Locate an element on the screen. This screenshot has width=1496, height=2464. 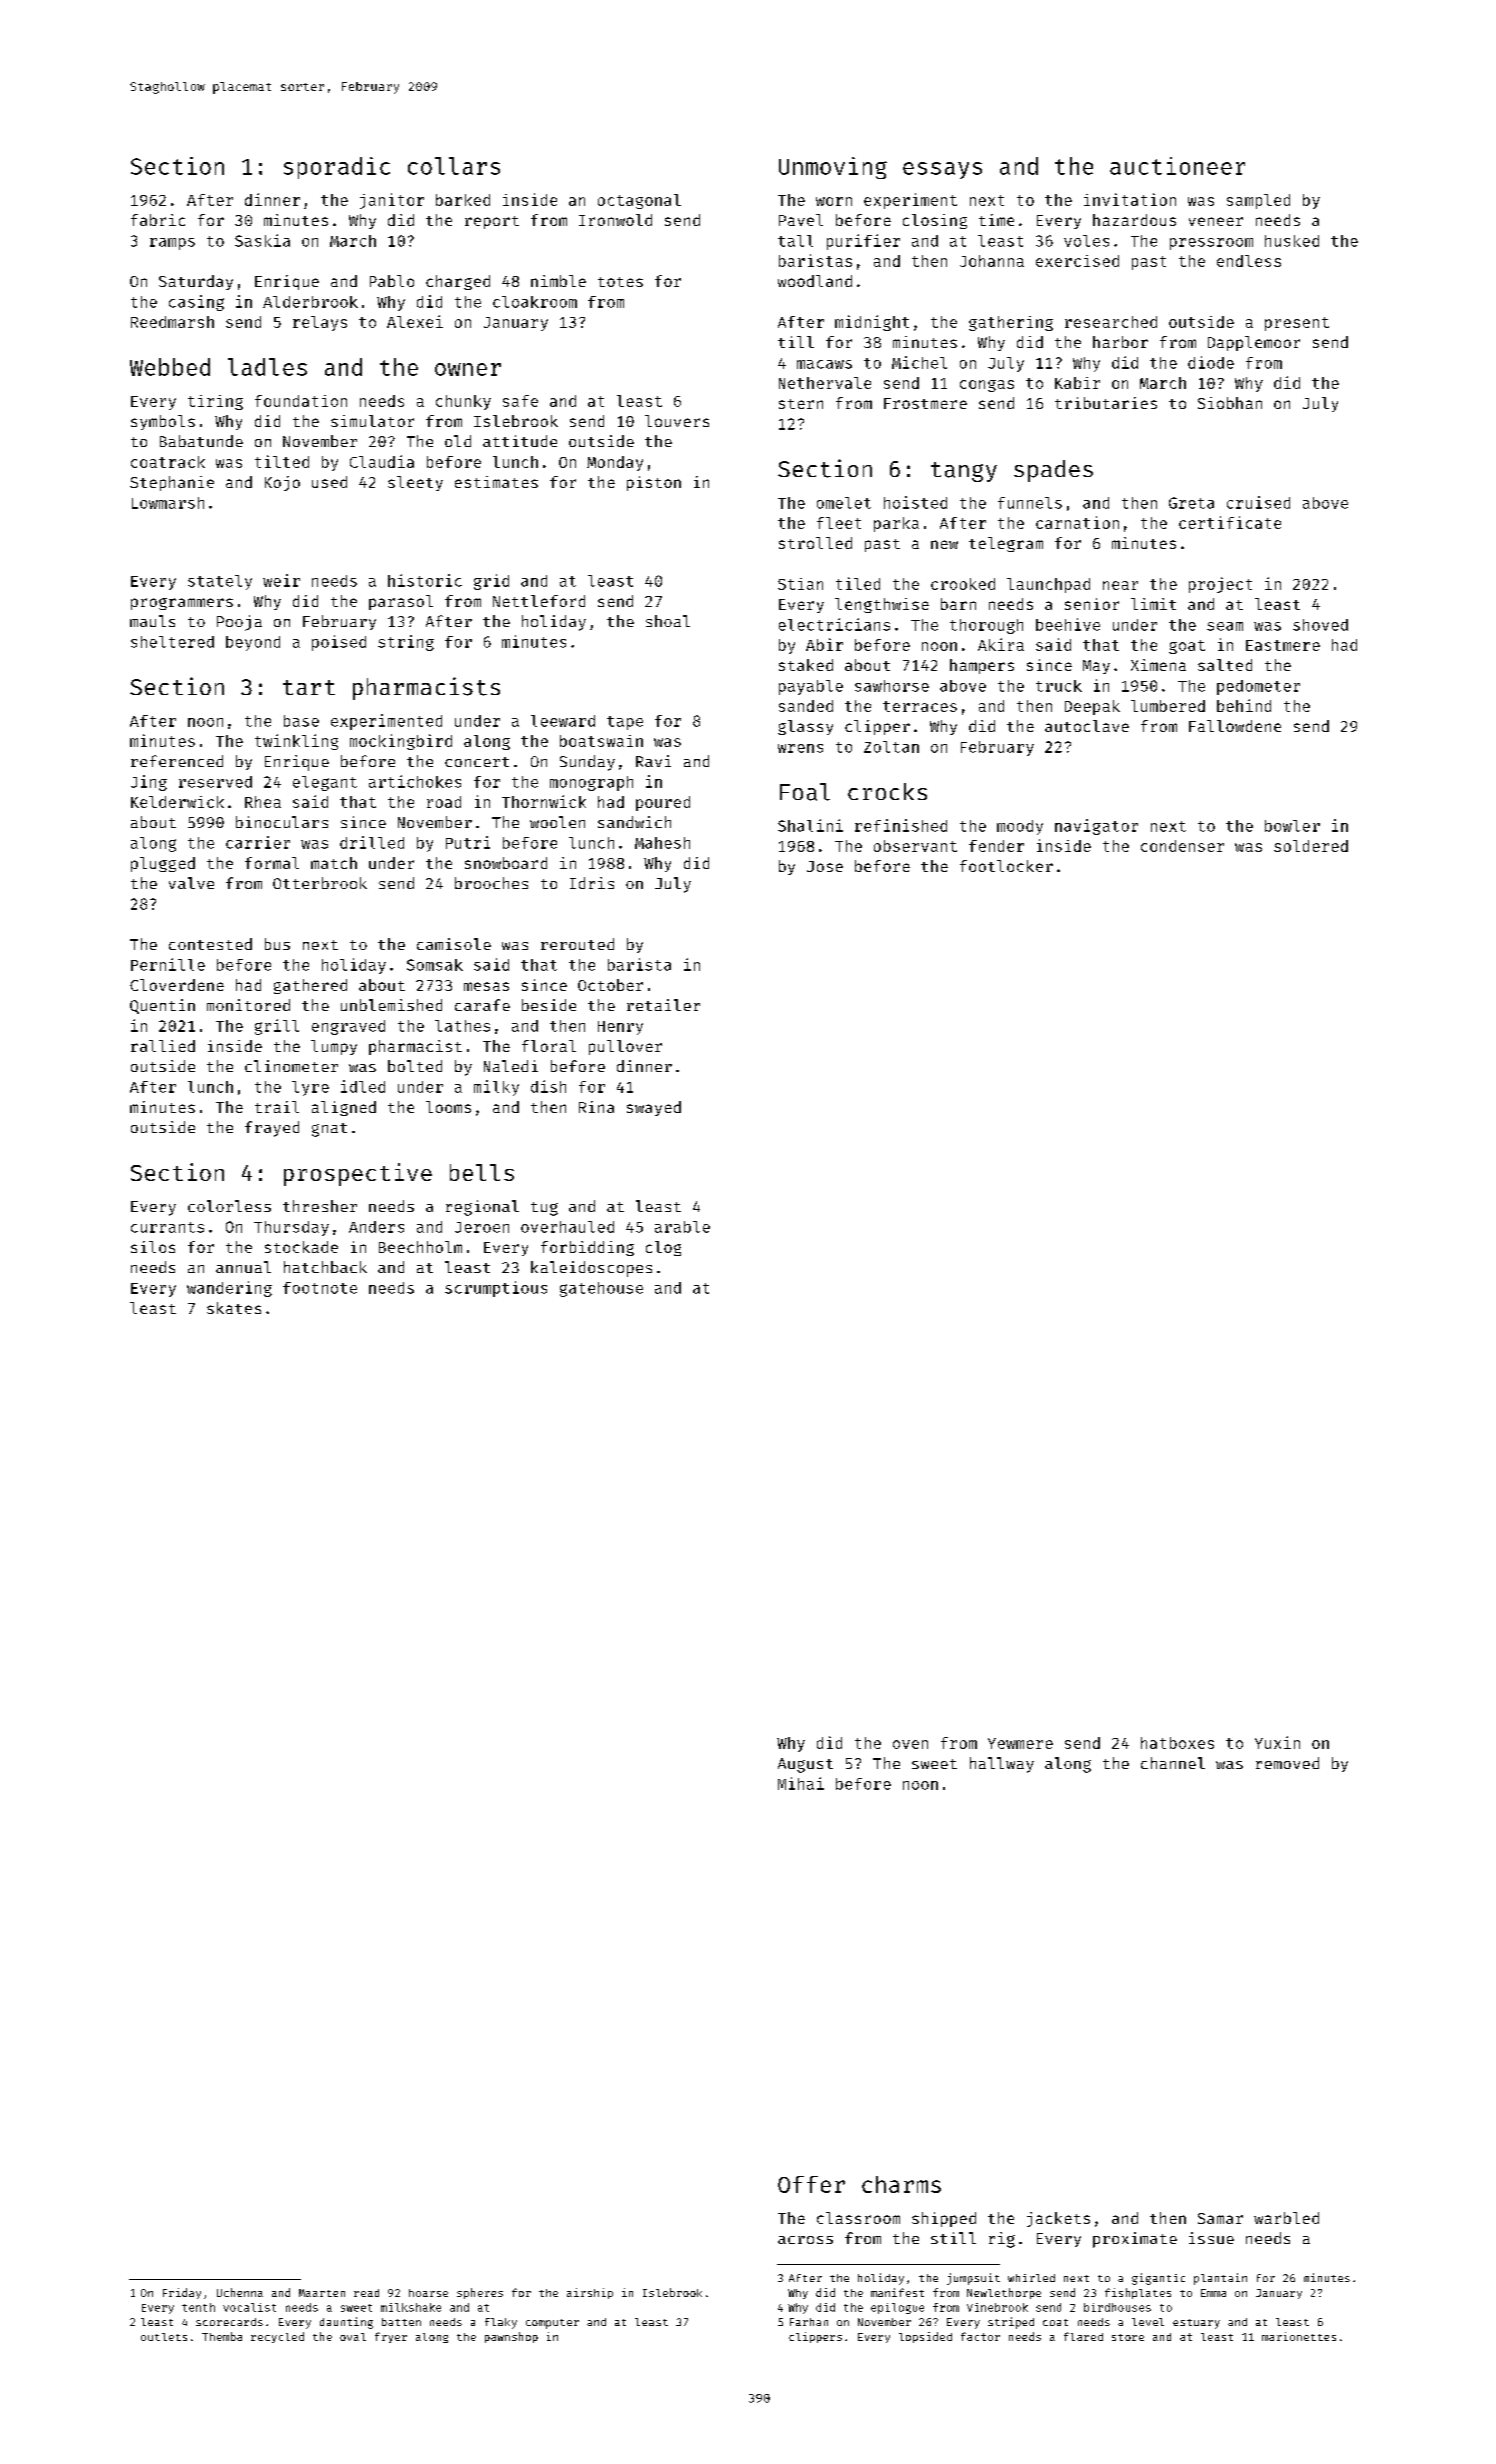
Yewmere is located at coordinates (1020, 1743).
